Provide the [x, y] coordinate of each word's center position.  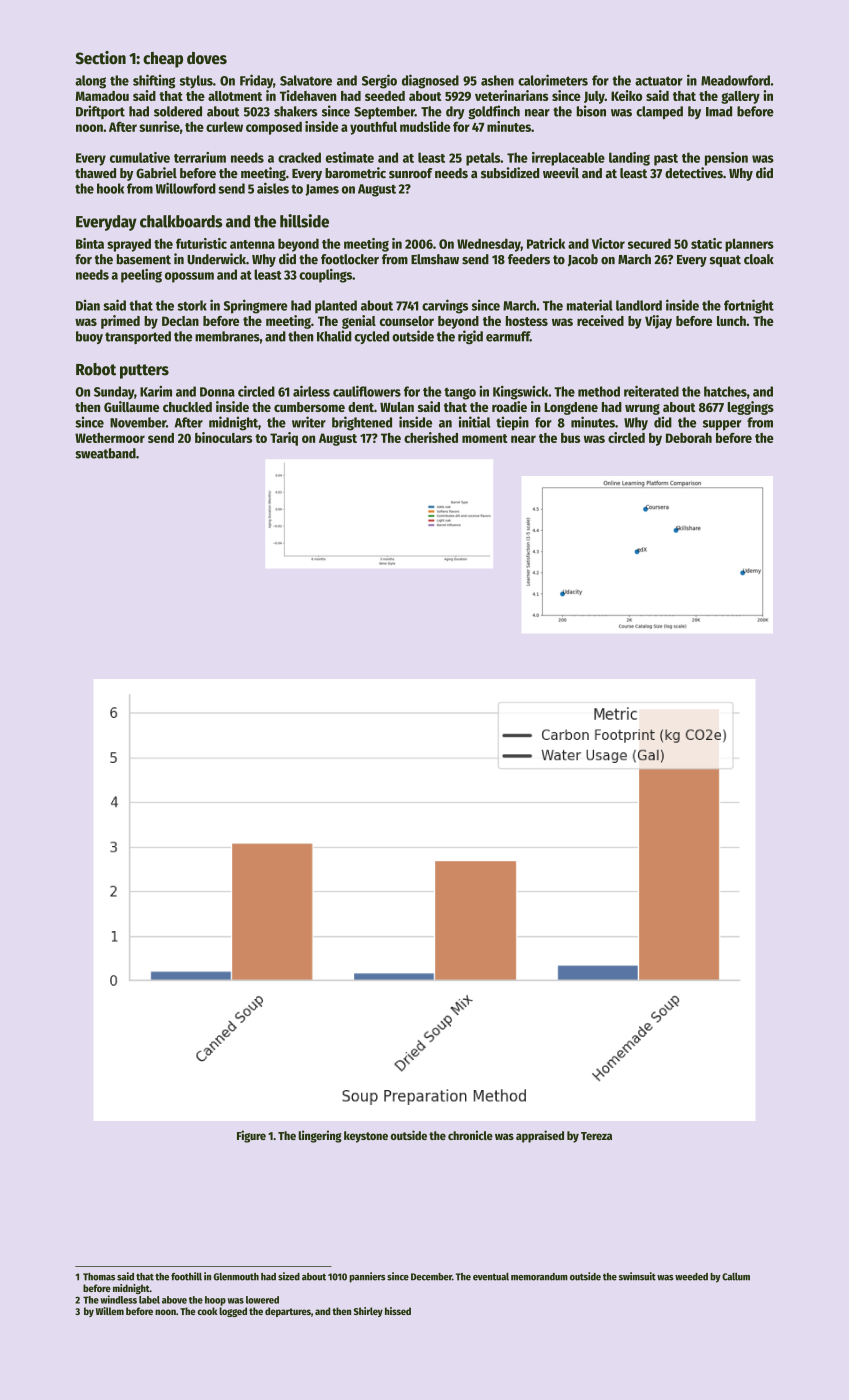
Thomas [99, 1277]
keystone [366, 1137]
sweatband [105, 453]
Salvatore [306, 80]
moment [485, 438]
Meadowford [735, 80]
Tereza [596, 1136]
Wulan [397, 407]
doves [207, 58]
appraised [540, 1136]
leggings [751, 408]
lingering [320, 1136]
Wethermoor [110, 438]
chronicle [470, 1135]
